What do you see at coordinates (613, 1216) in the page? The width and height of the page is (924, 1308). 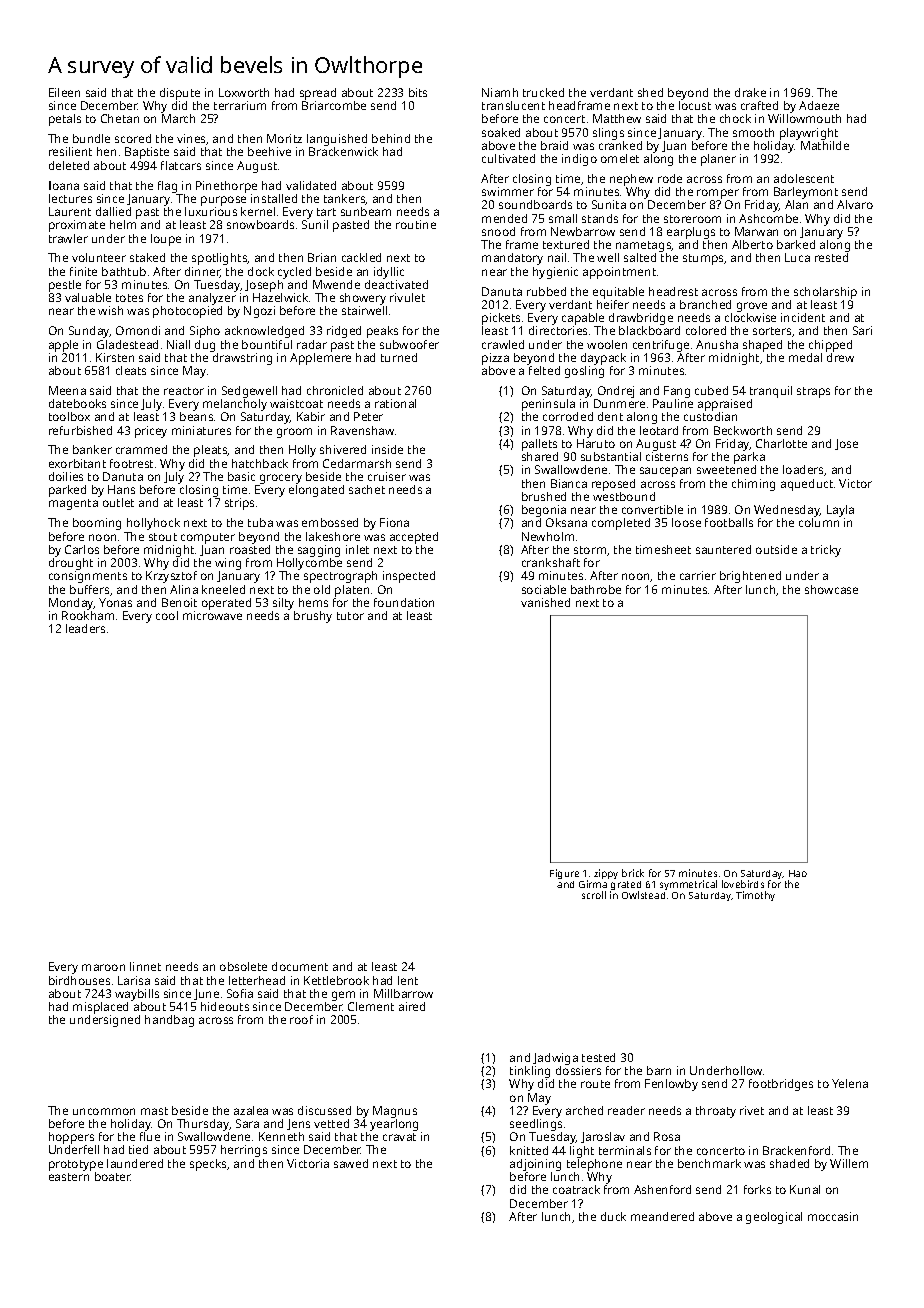 I see `duck` at bounding box center [613, 1216].
